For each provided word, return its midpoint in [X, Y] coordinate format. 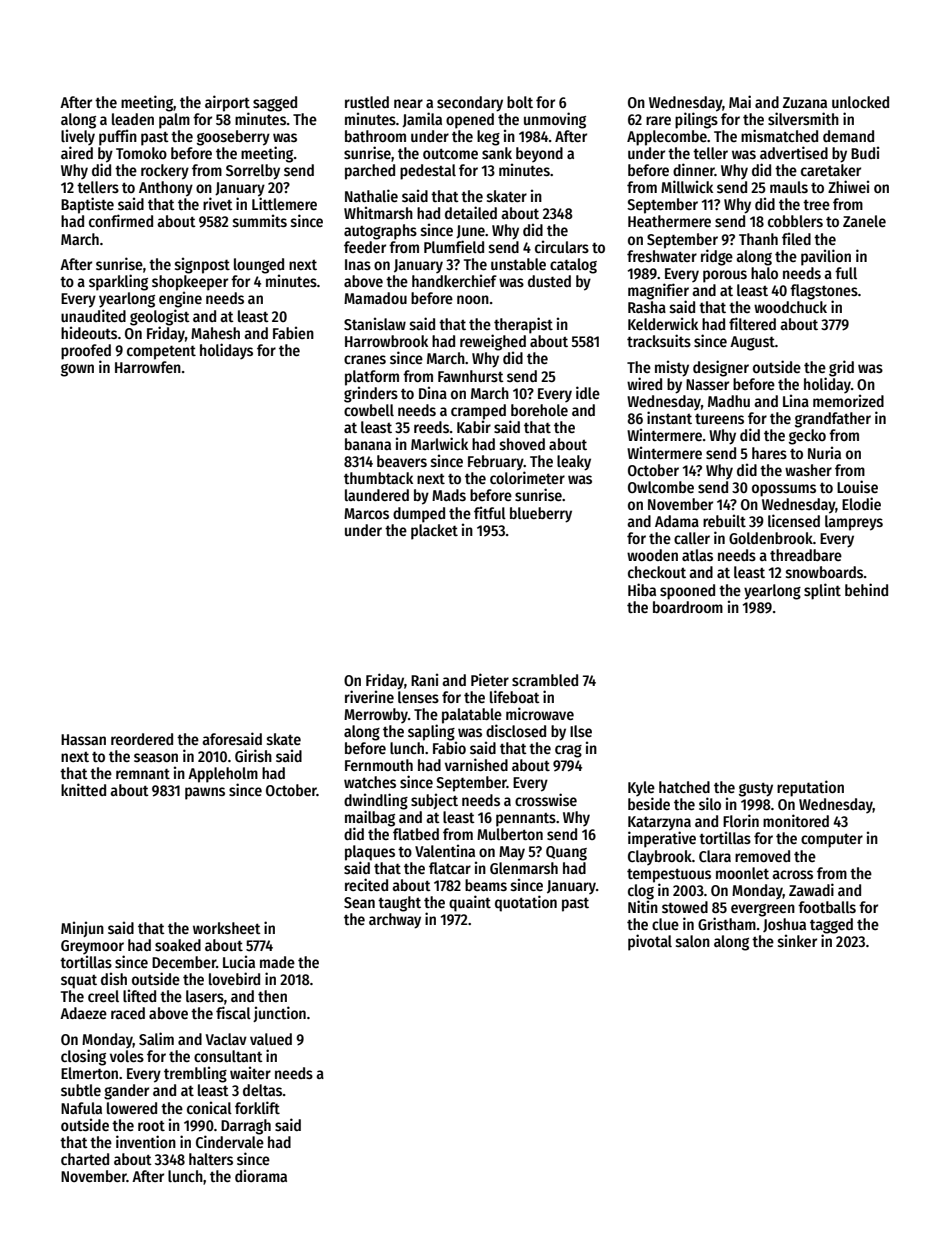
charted [85, 1159]
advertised [794, 153]
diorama [261, 1175]
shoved [522, 444]
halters [211, 1159]
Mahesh [215, 333]
